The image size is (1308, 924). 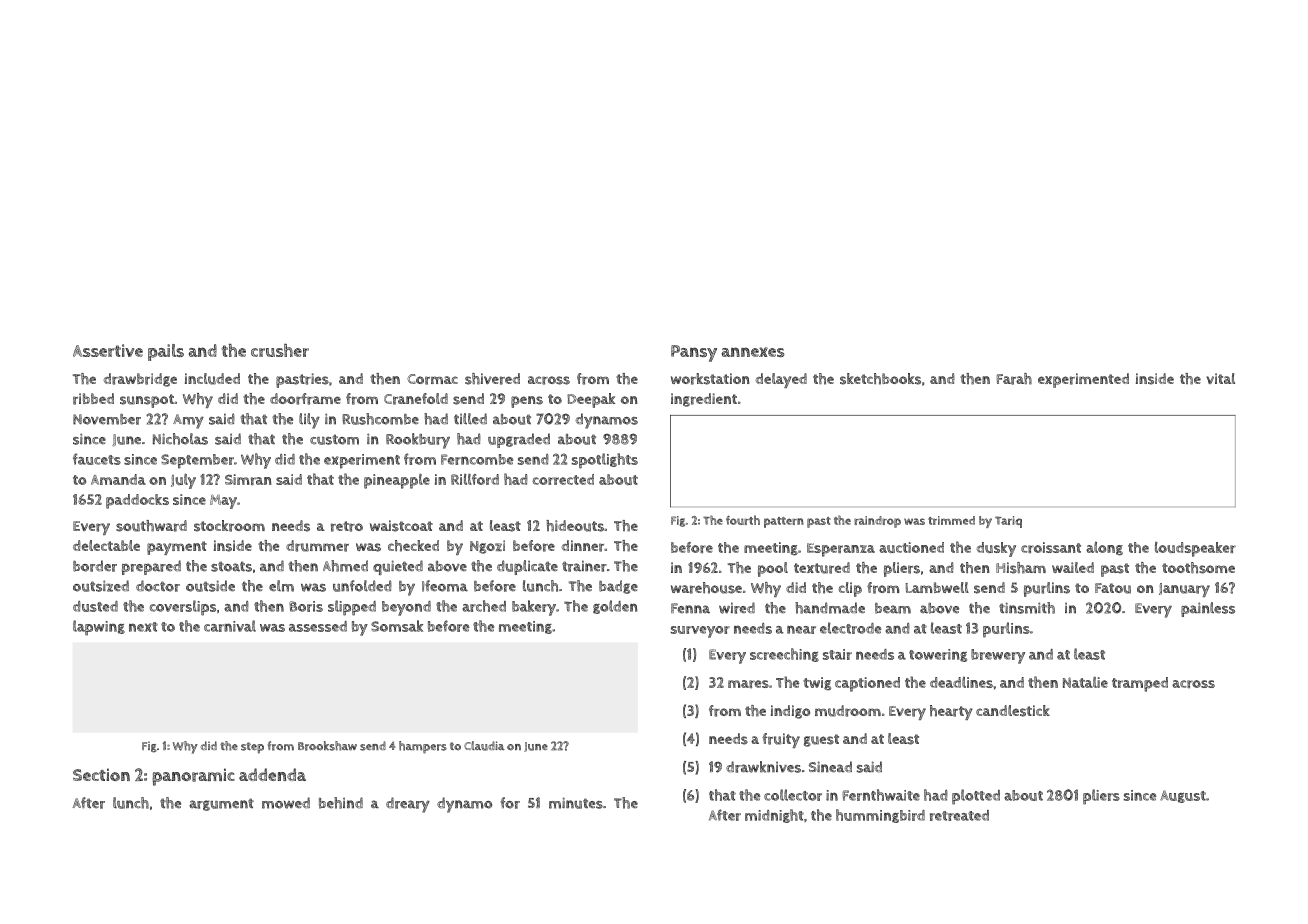 I want to click on vital, so click(x=1221, y=378).
